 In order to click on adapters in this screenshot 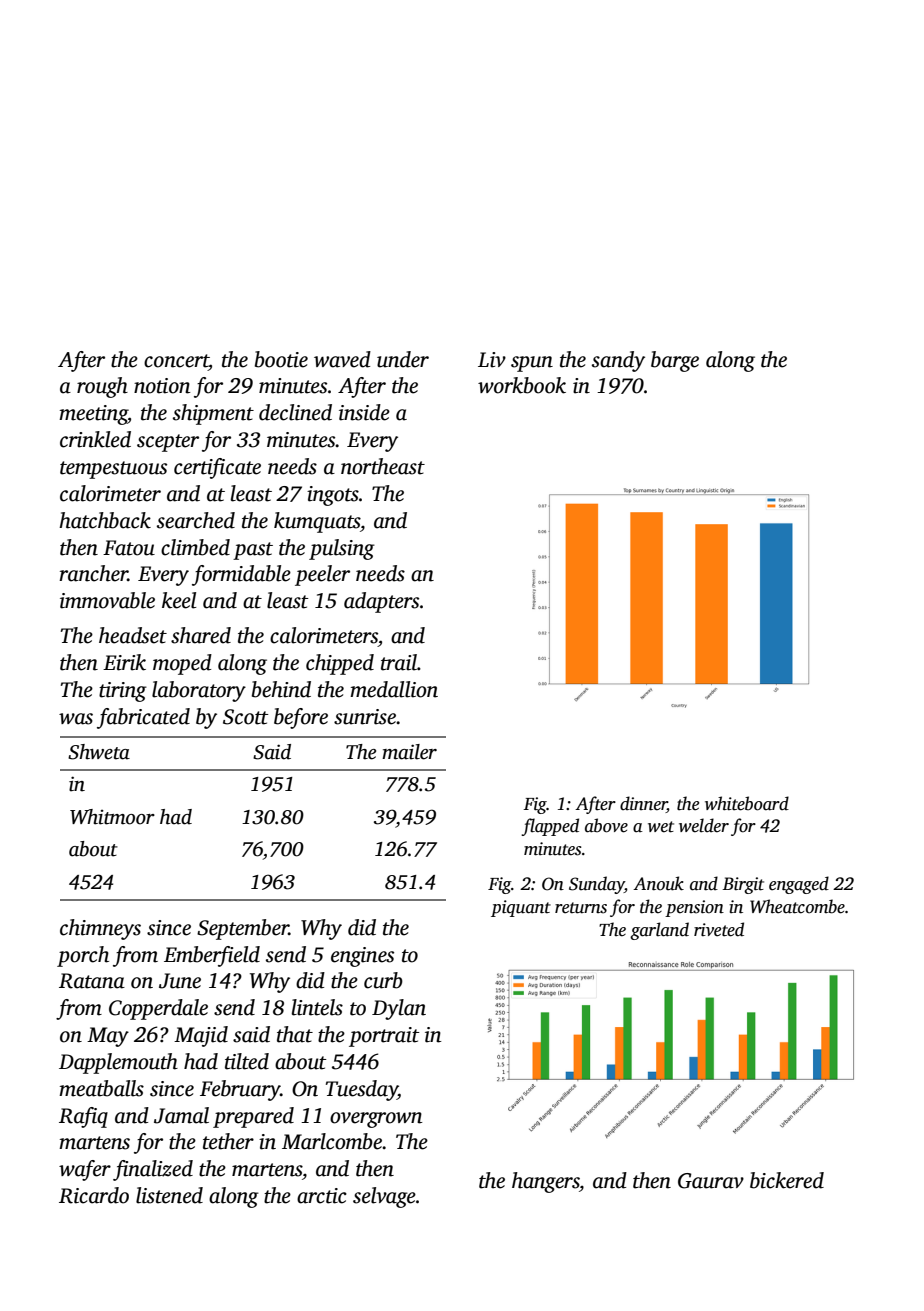, I will do `click(381, 602)`.
